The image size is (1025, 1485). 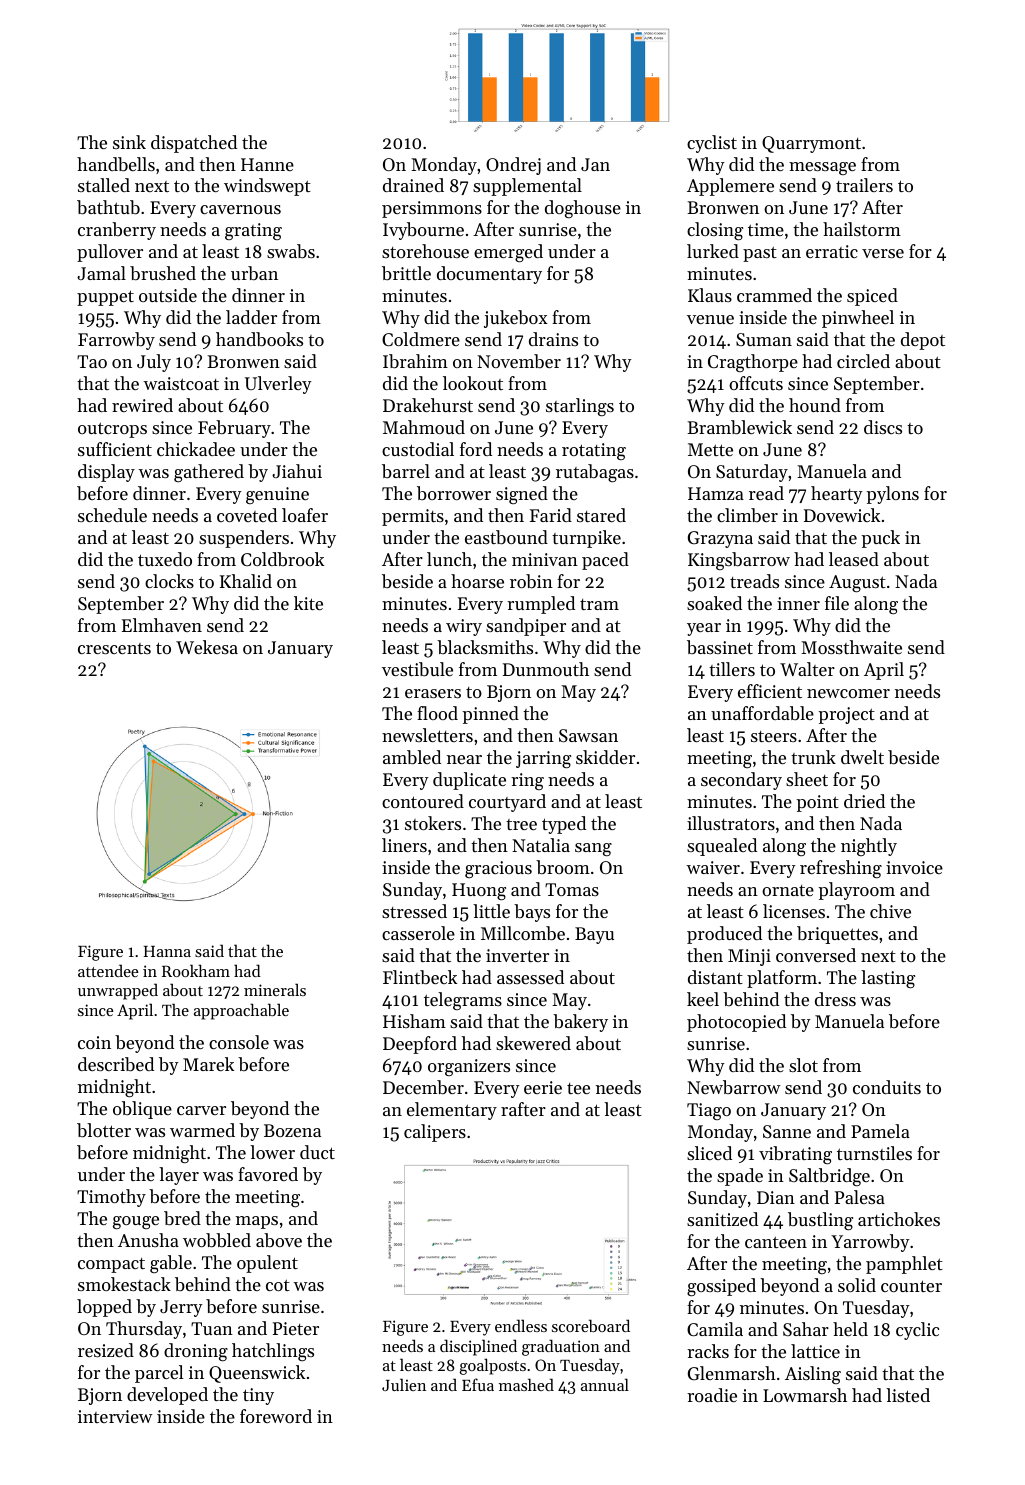 What do you see at coordinates (279, 1240) in the screenshot?
I see `above` at bounding box center [279, 1240].
